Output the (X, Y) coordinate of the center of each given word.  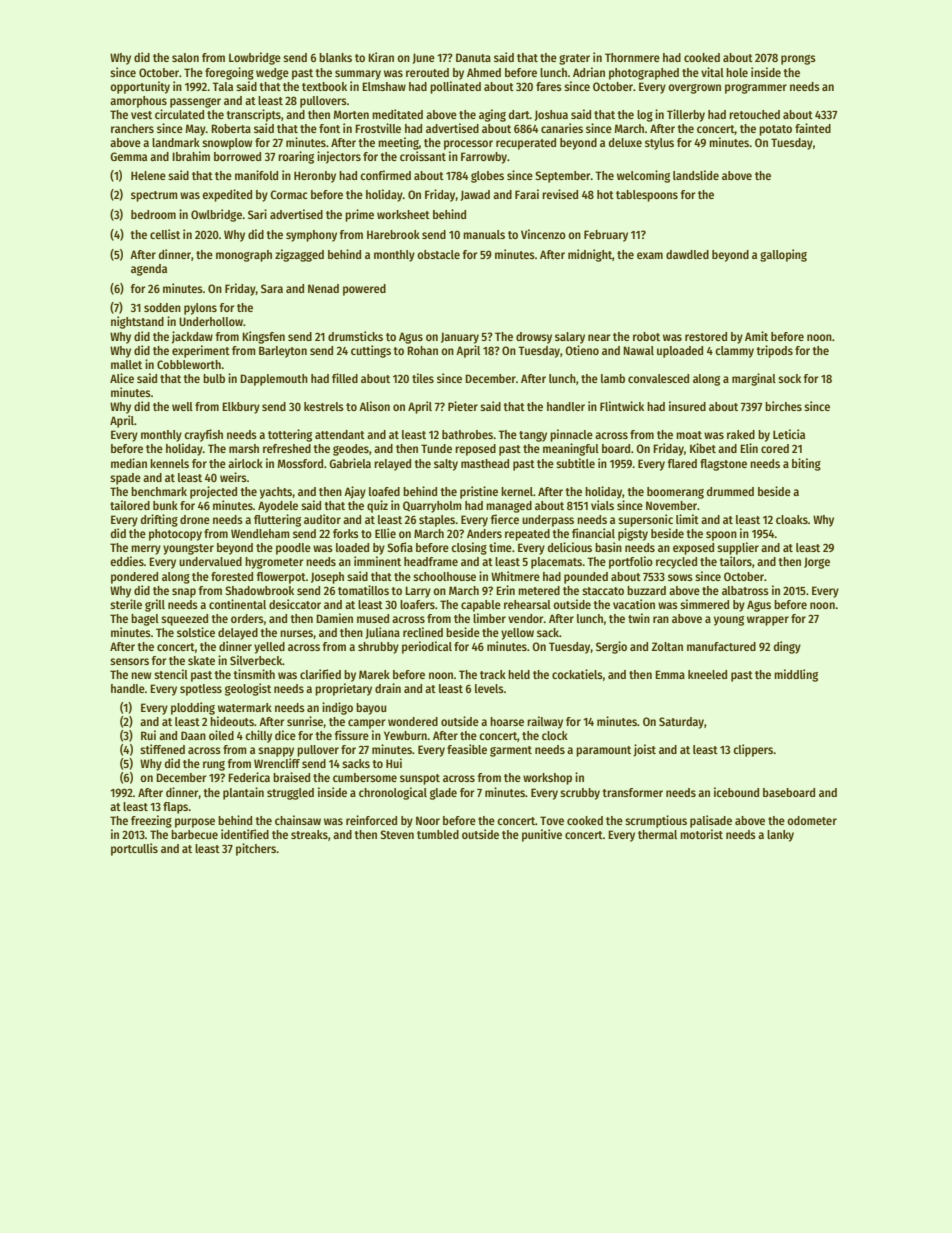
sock (789, 378)
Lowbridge (255, 58)
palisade (711, 821)
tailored (130, 505)
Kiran (381, 57)
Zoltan (667, 646)
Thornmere (632, 57)
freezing (151, 821)
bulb (214, 378)
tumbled (438, 834)
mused (373, 618)
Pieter (463, 406)
